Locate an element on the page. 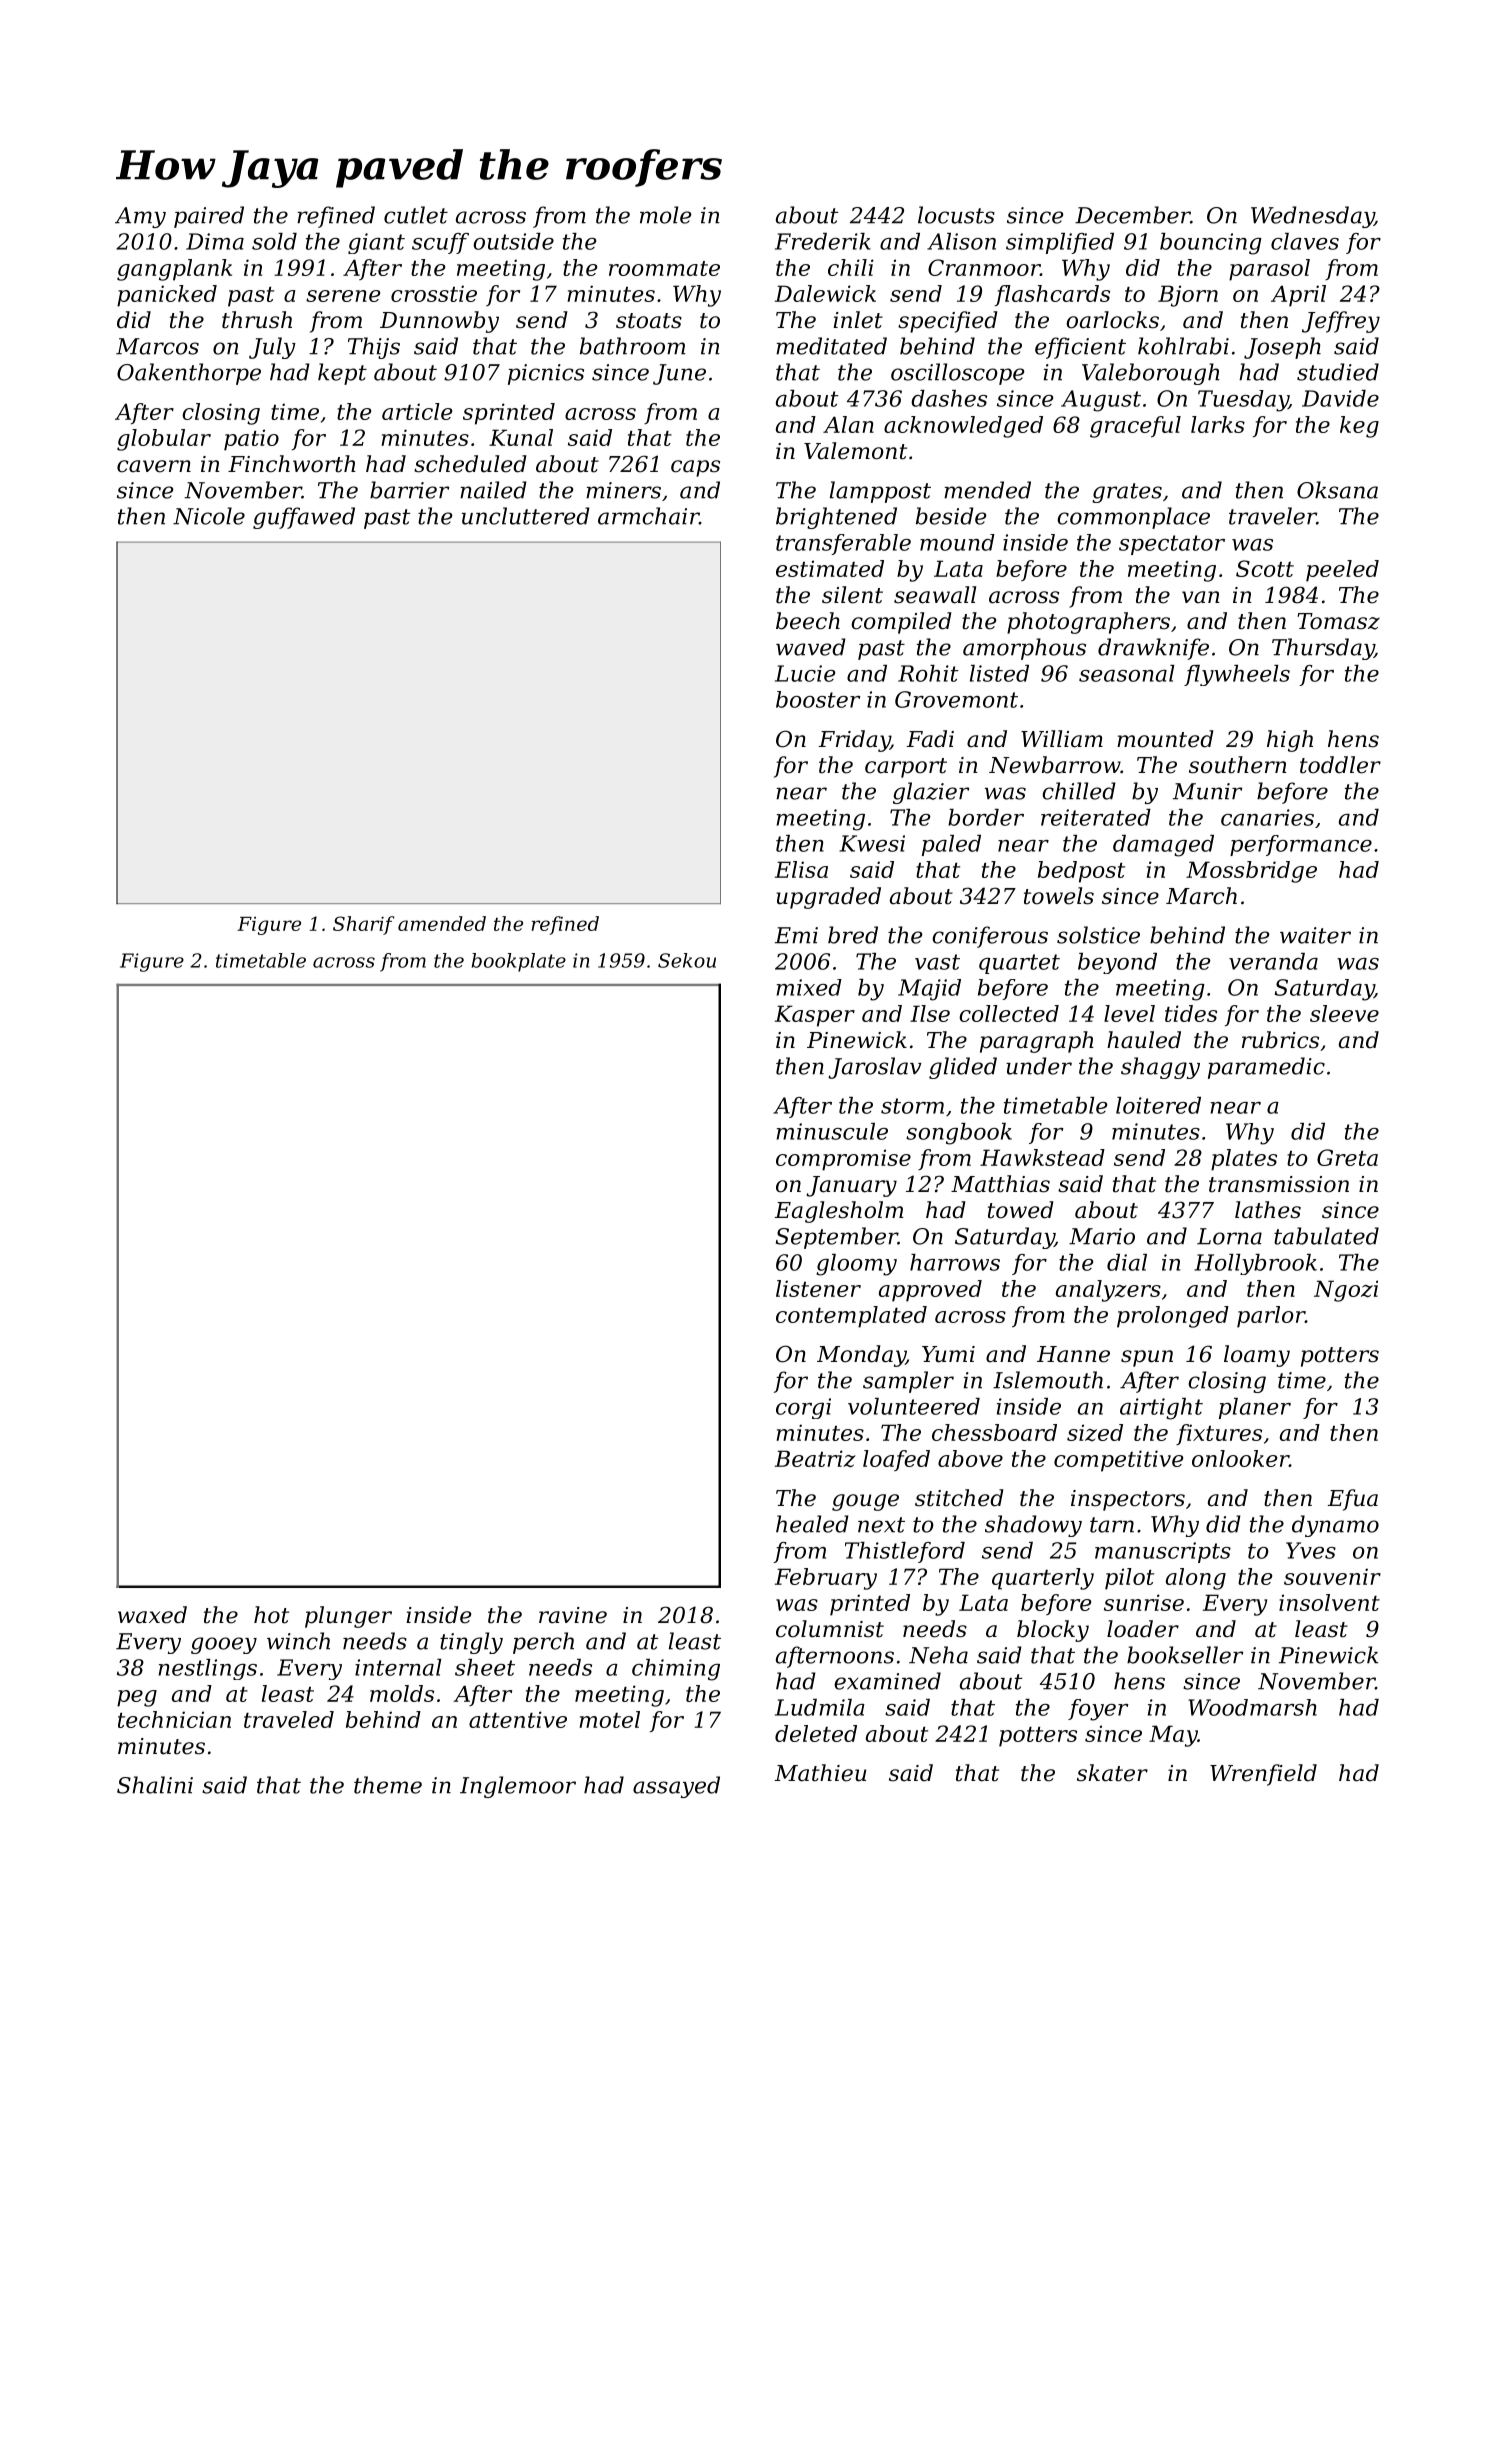 The image size is (1496, 2464). Wrenfield is located at coordinates (1263, 1775).
